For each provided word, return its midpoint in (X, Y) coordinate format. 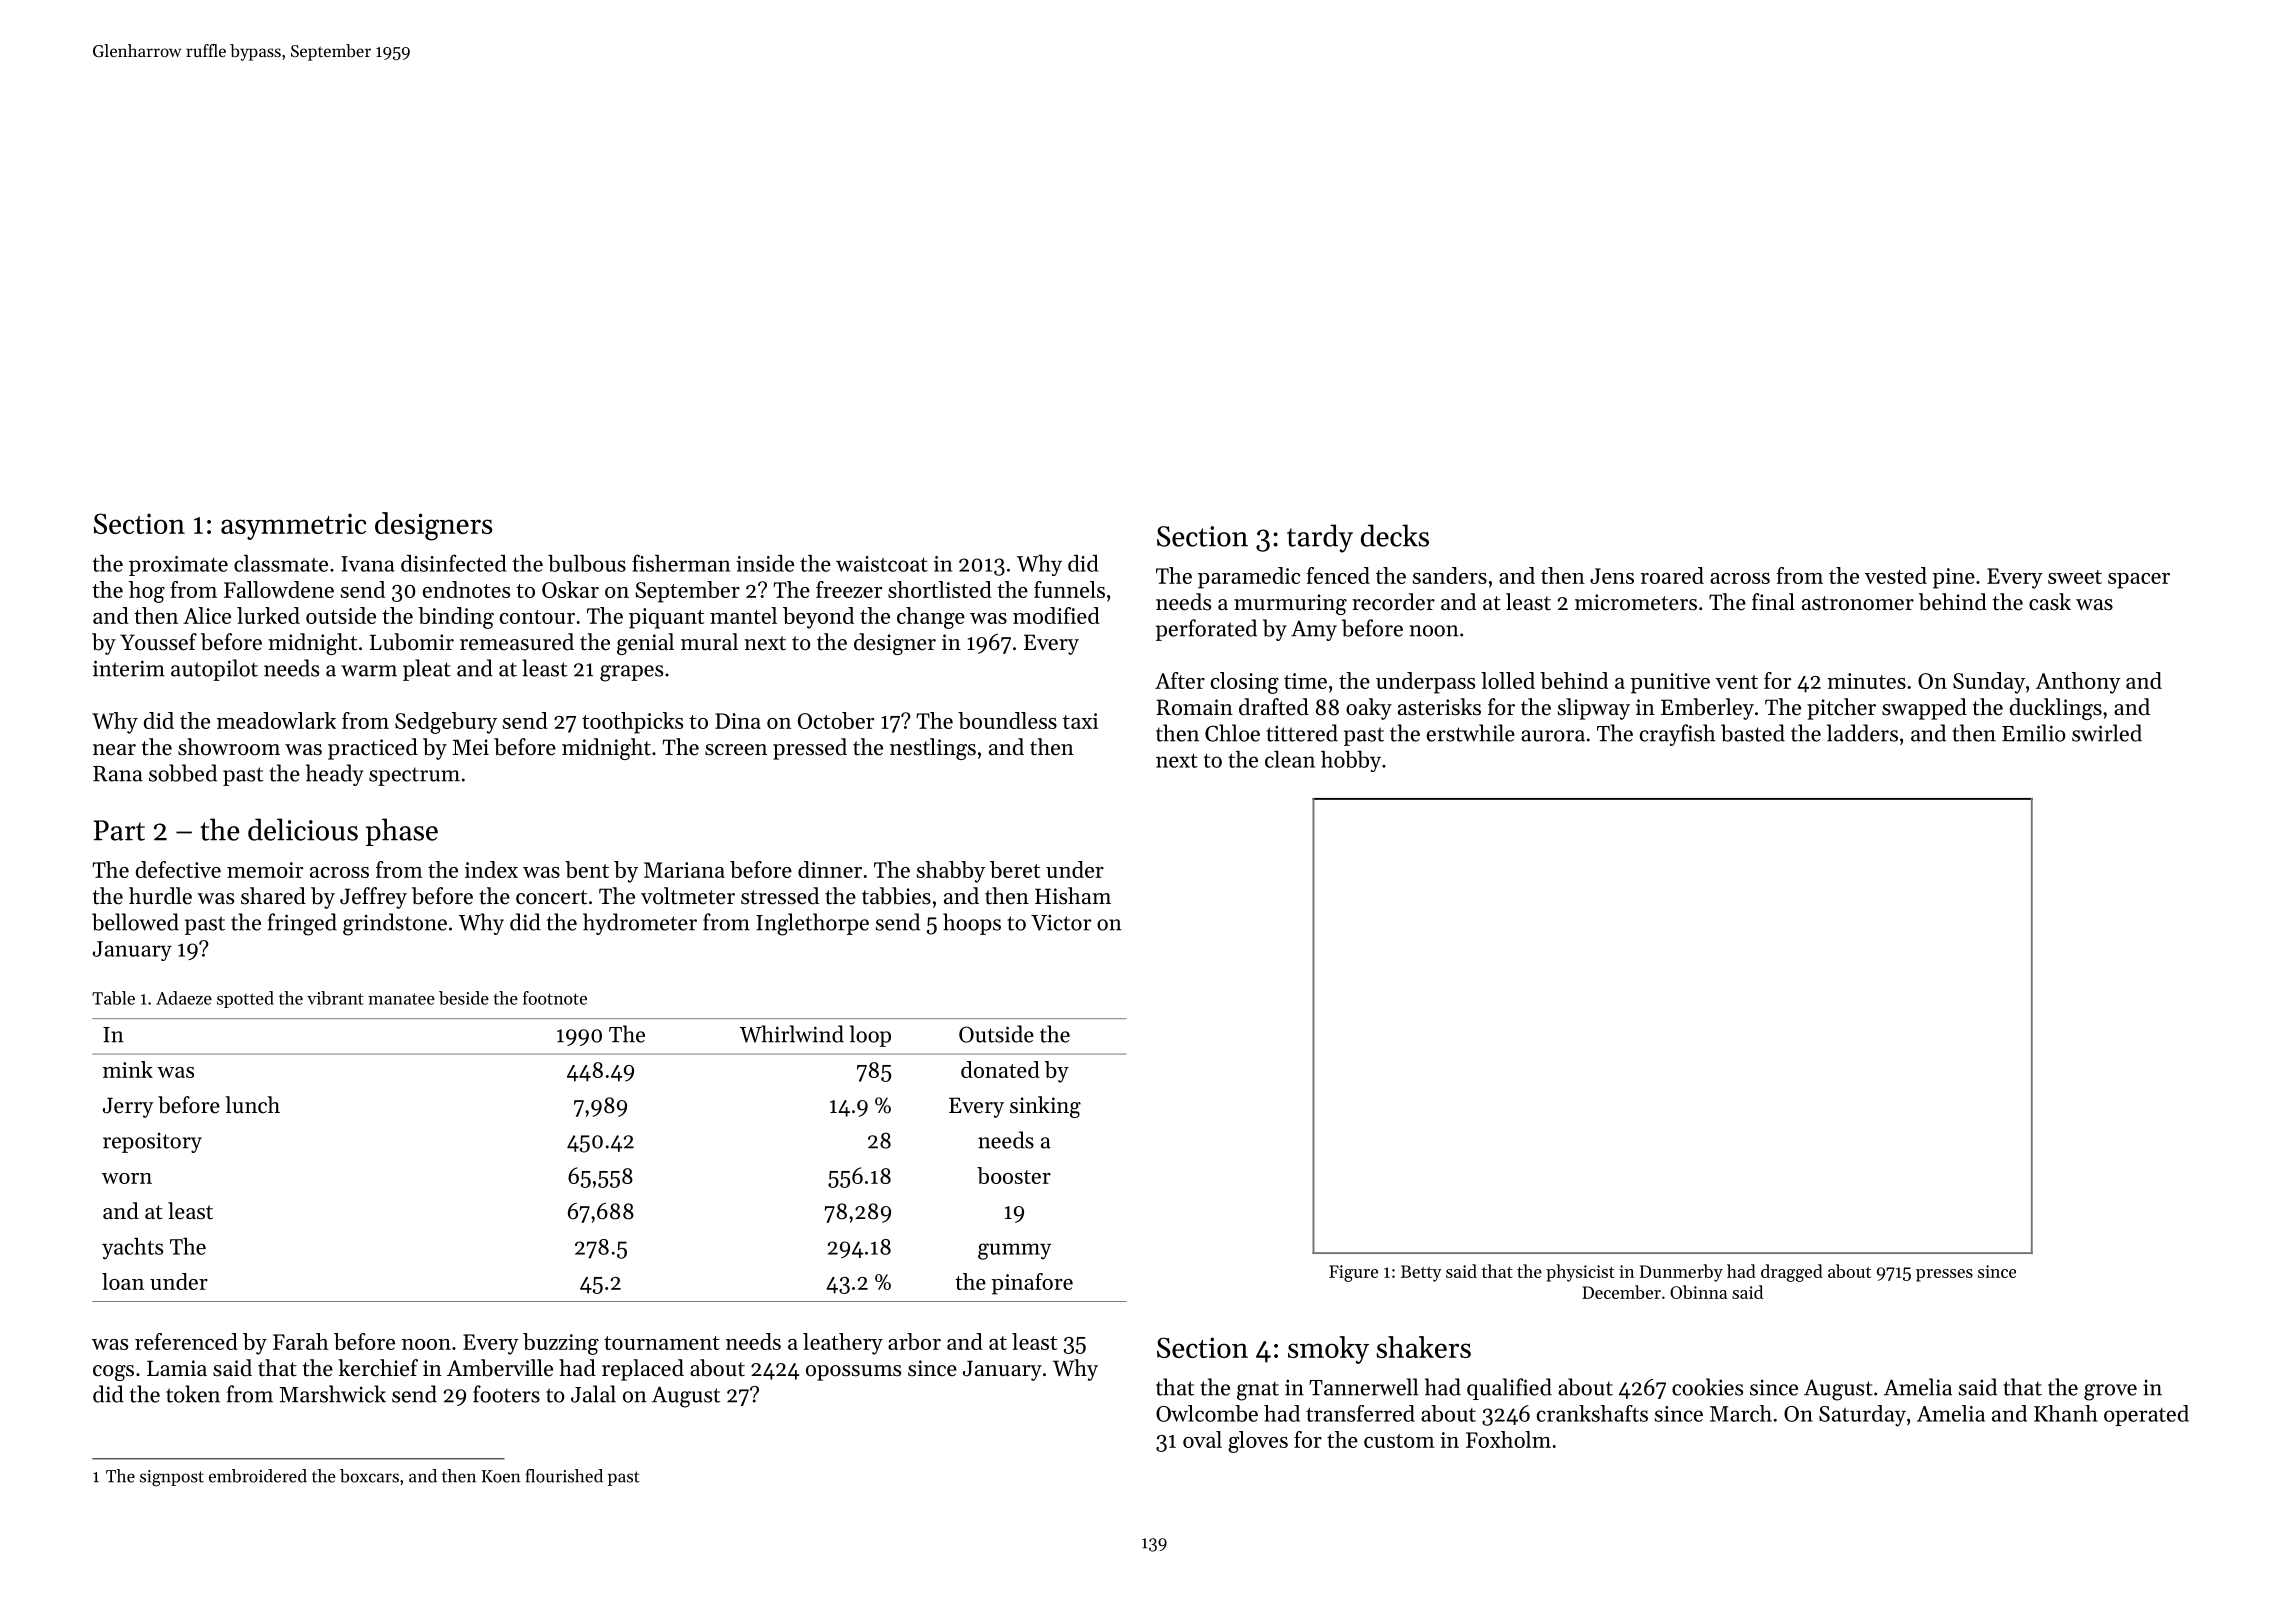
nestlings (933, 749)
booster (1014, 1175)
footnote (555, 998)
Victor (1061, 922)
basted (1753, 733)
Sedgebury (446, 723)
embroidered (258, 1476)
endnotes (466, 589)
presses (1944, 1275)
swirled (2107, 733)
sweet (2075, 577)
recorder (1393, 602)
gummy (1014, 1251)
